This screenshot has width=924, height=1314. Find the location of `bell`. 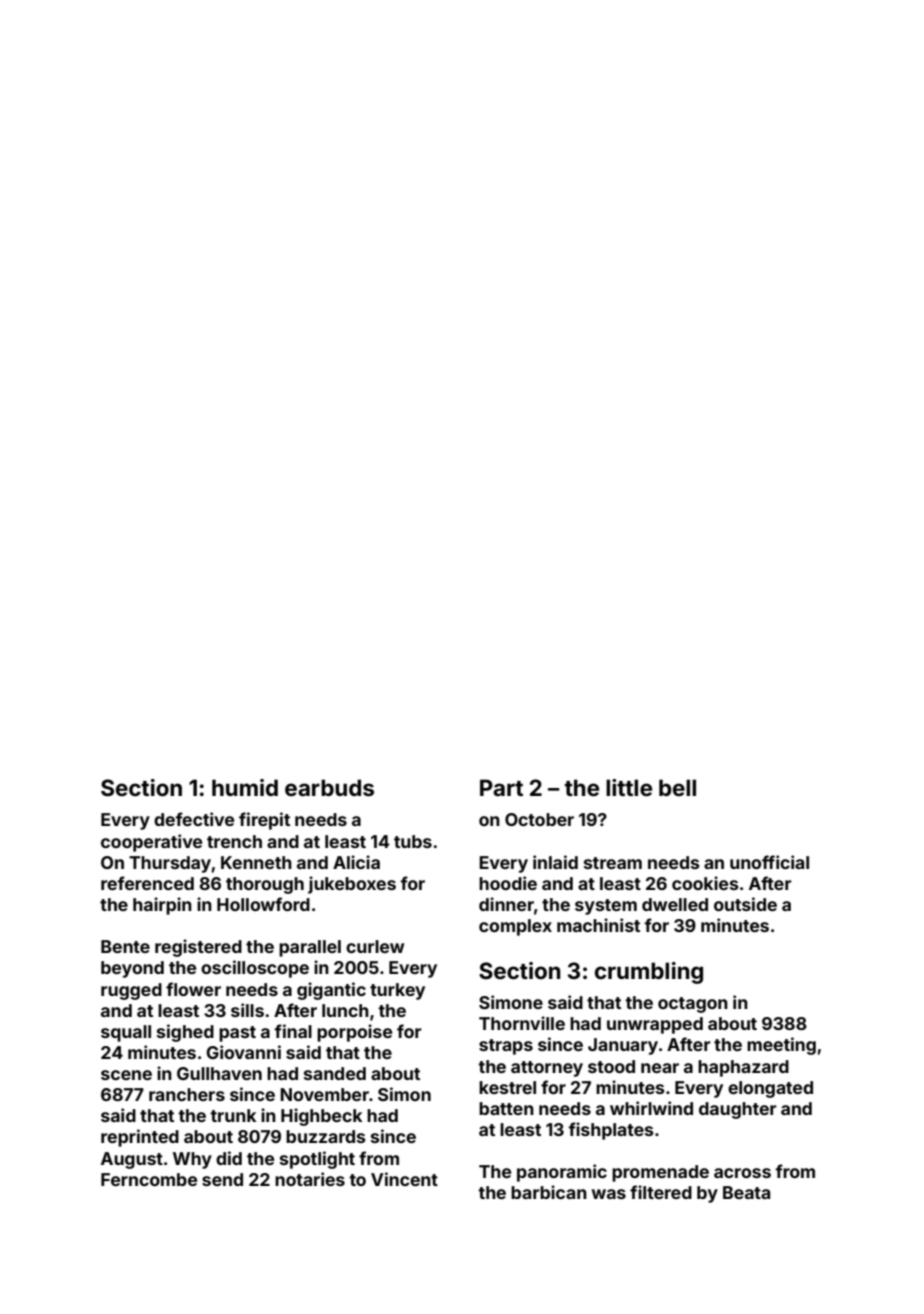

bell is located at coordinates (677, 787).
